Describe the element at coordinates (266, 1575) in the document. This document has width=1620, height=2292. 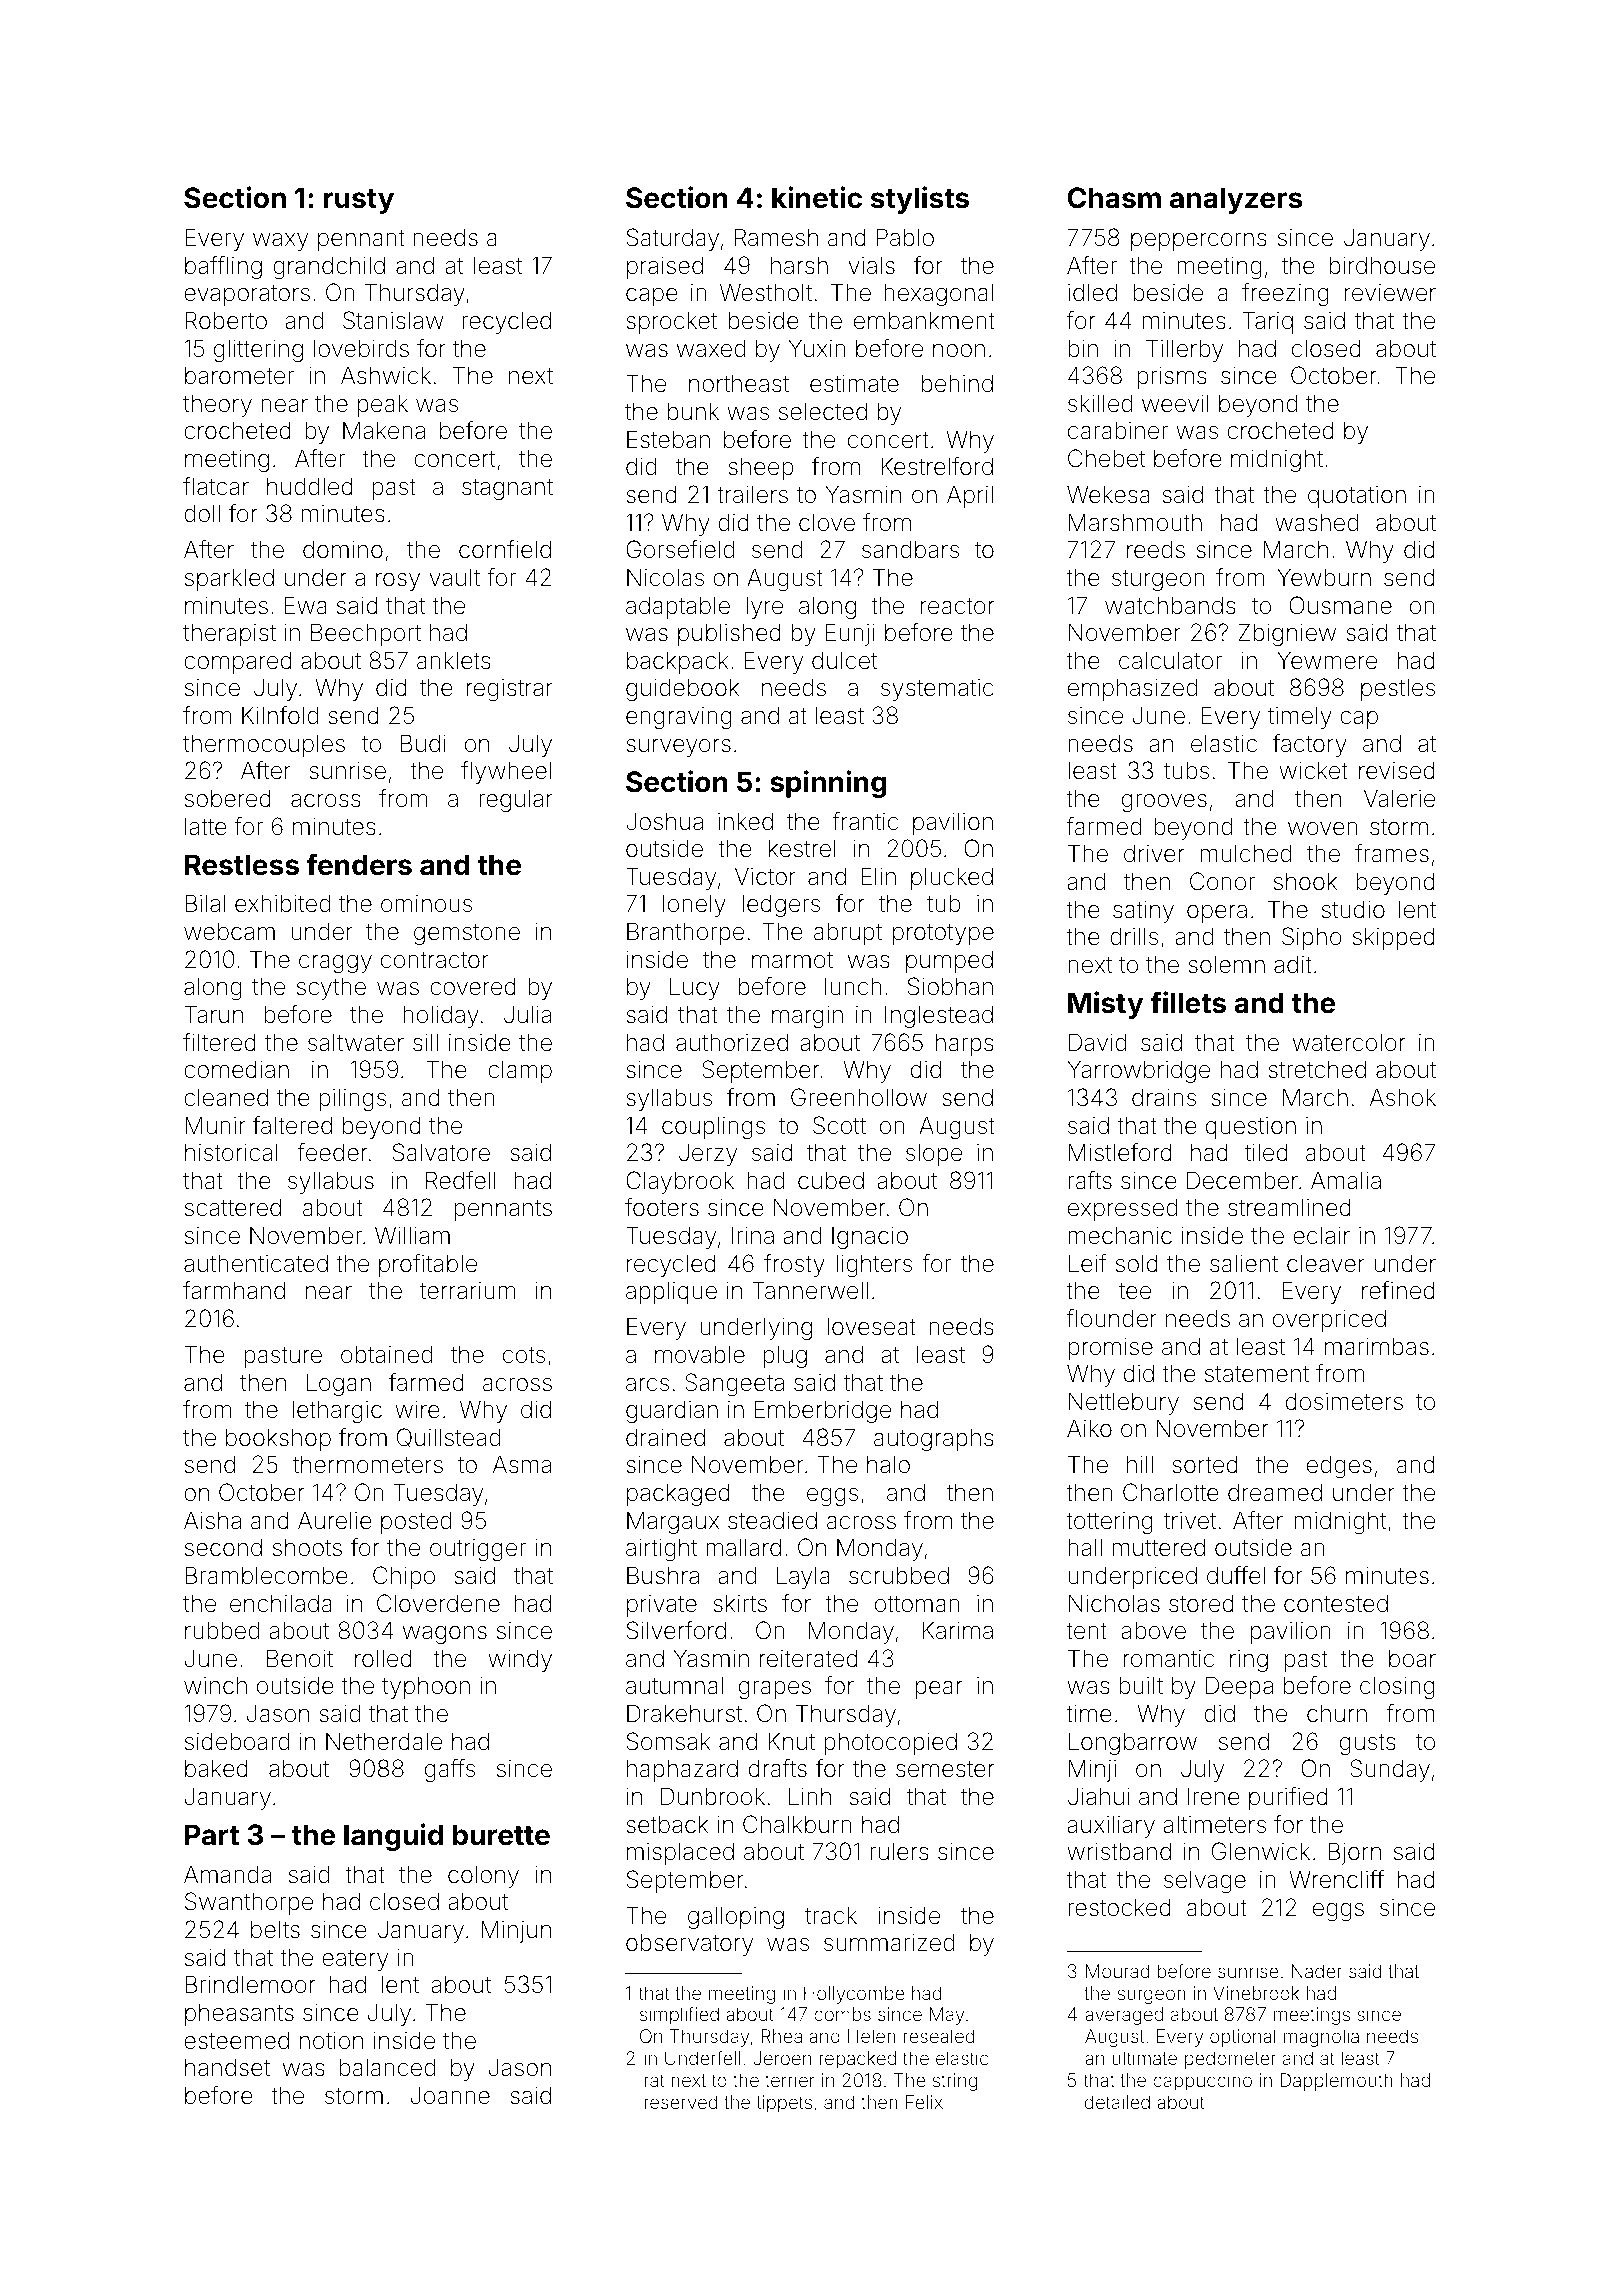
I see `Bramblecombe` at that location.
